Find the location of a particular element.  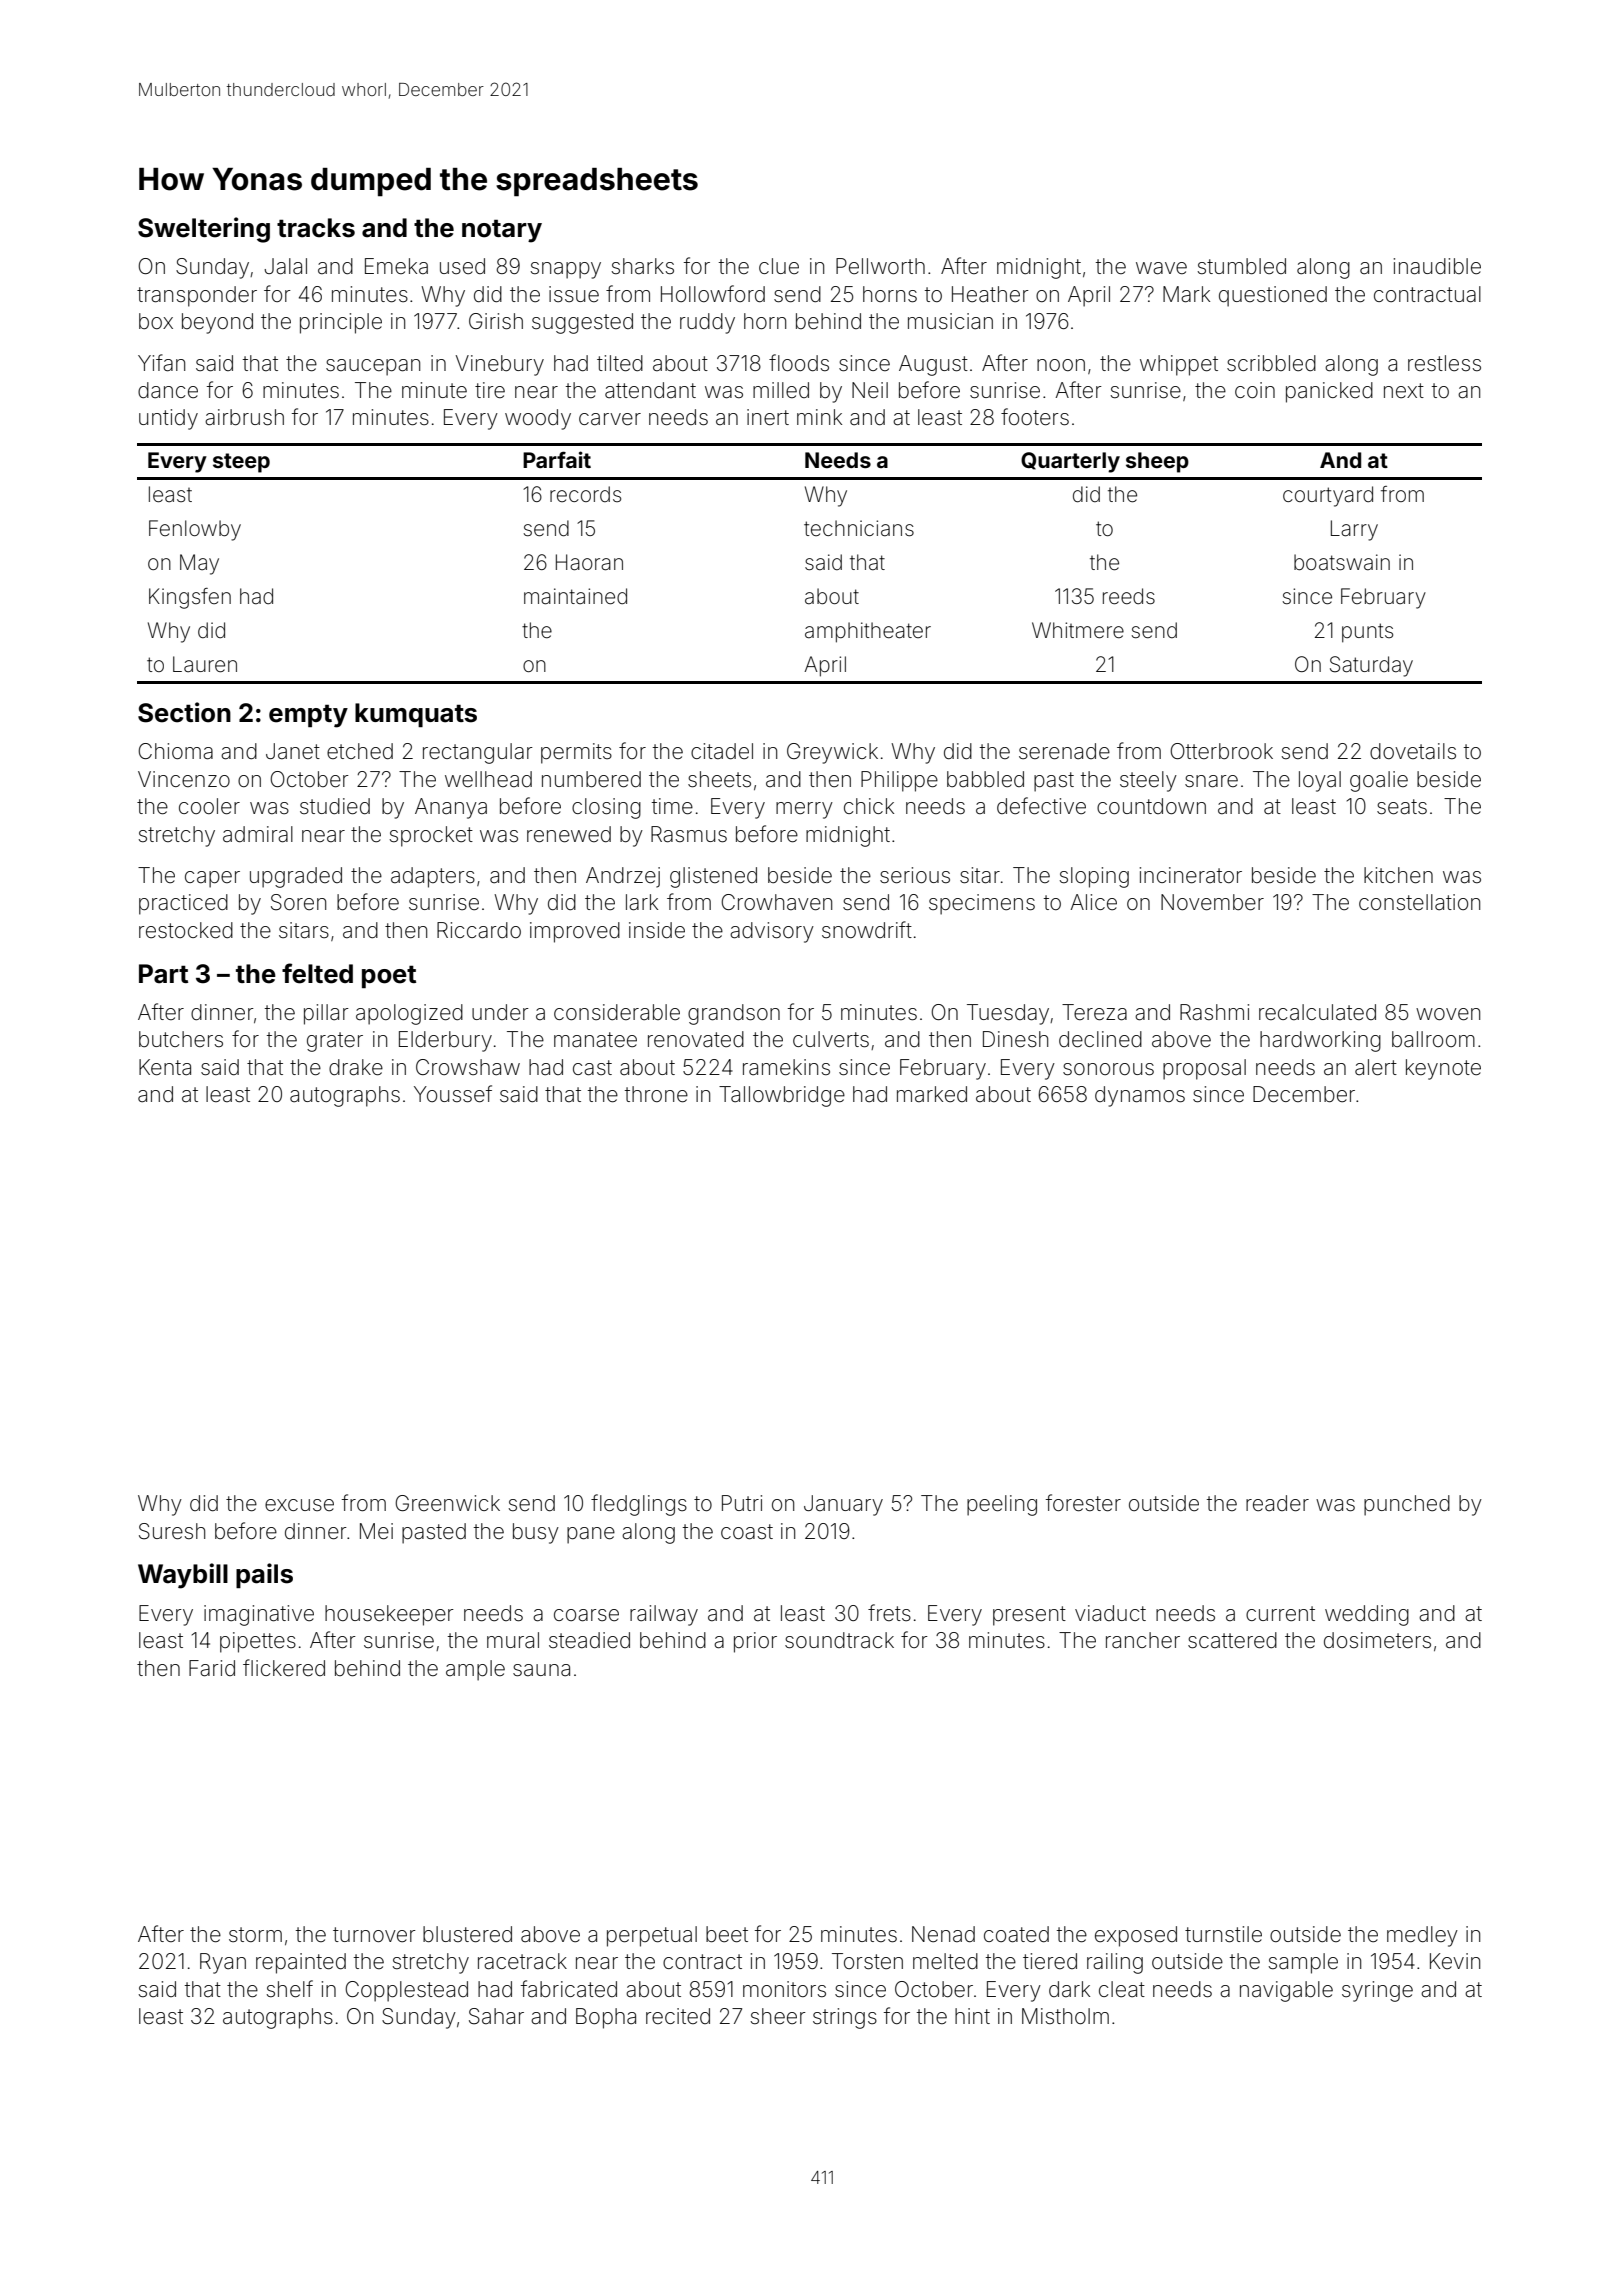

forester is located at coordinates (1083, 1503).
